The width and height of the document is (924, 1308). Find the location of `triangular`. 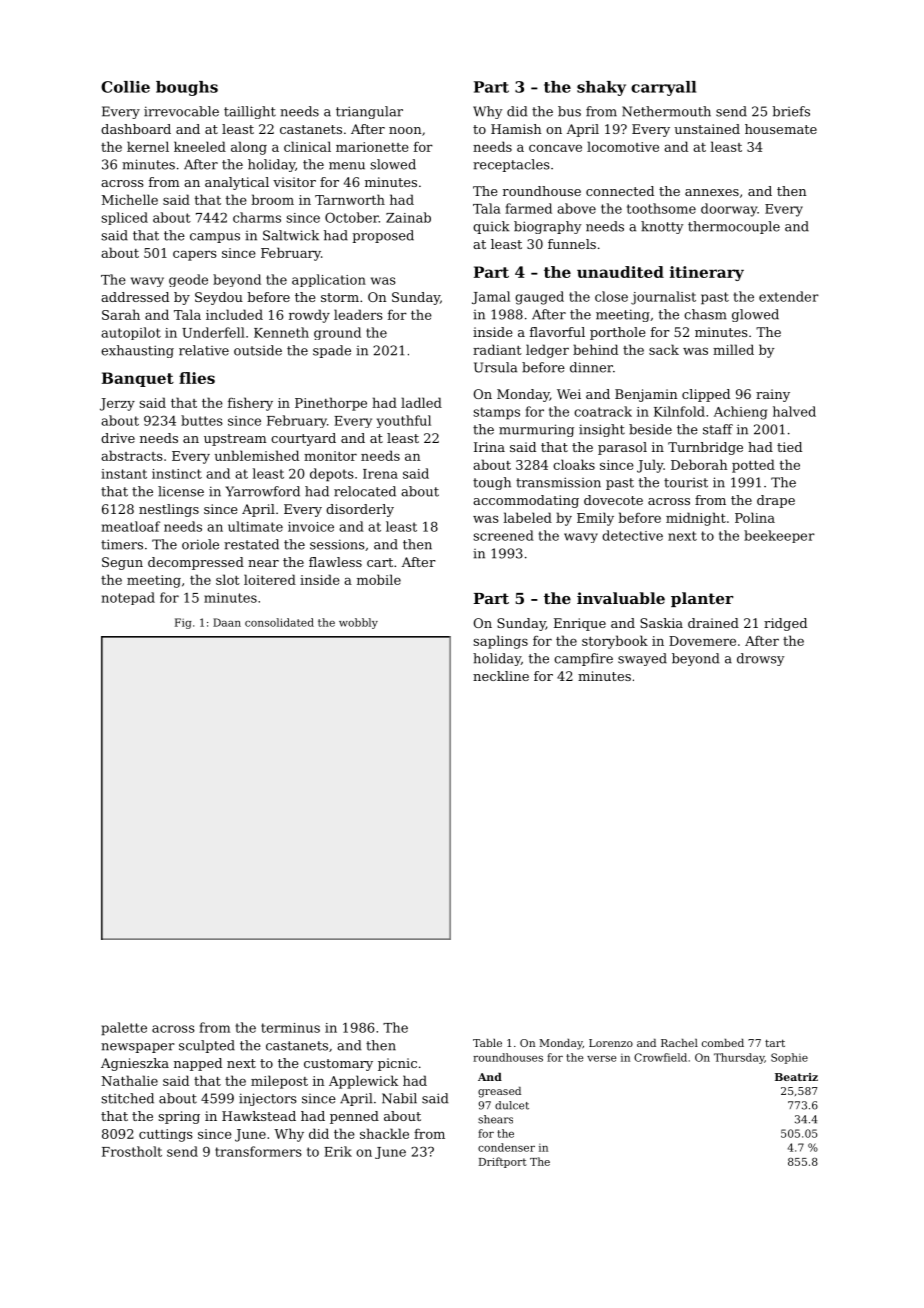

triangular is located at coordinates (369, 112).
